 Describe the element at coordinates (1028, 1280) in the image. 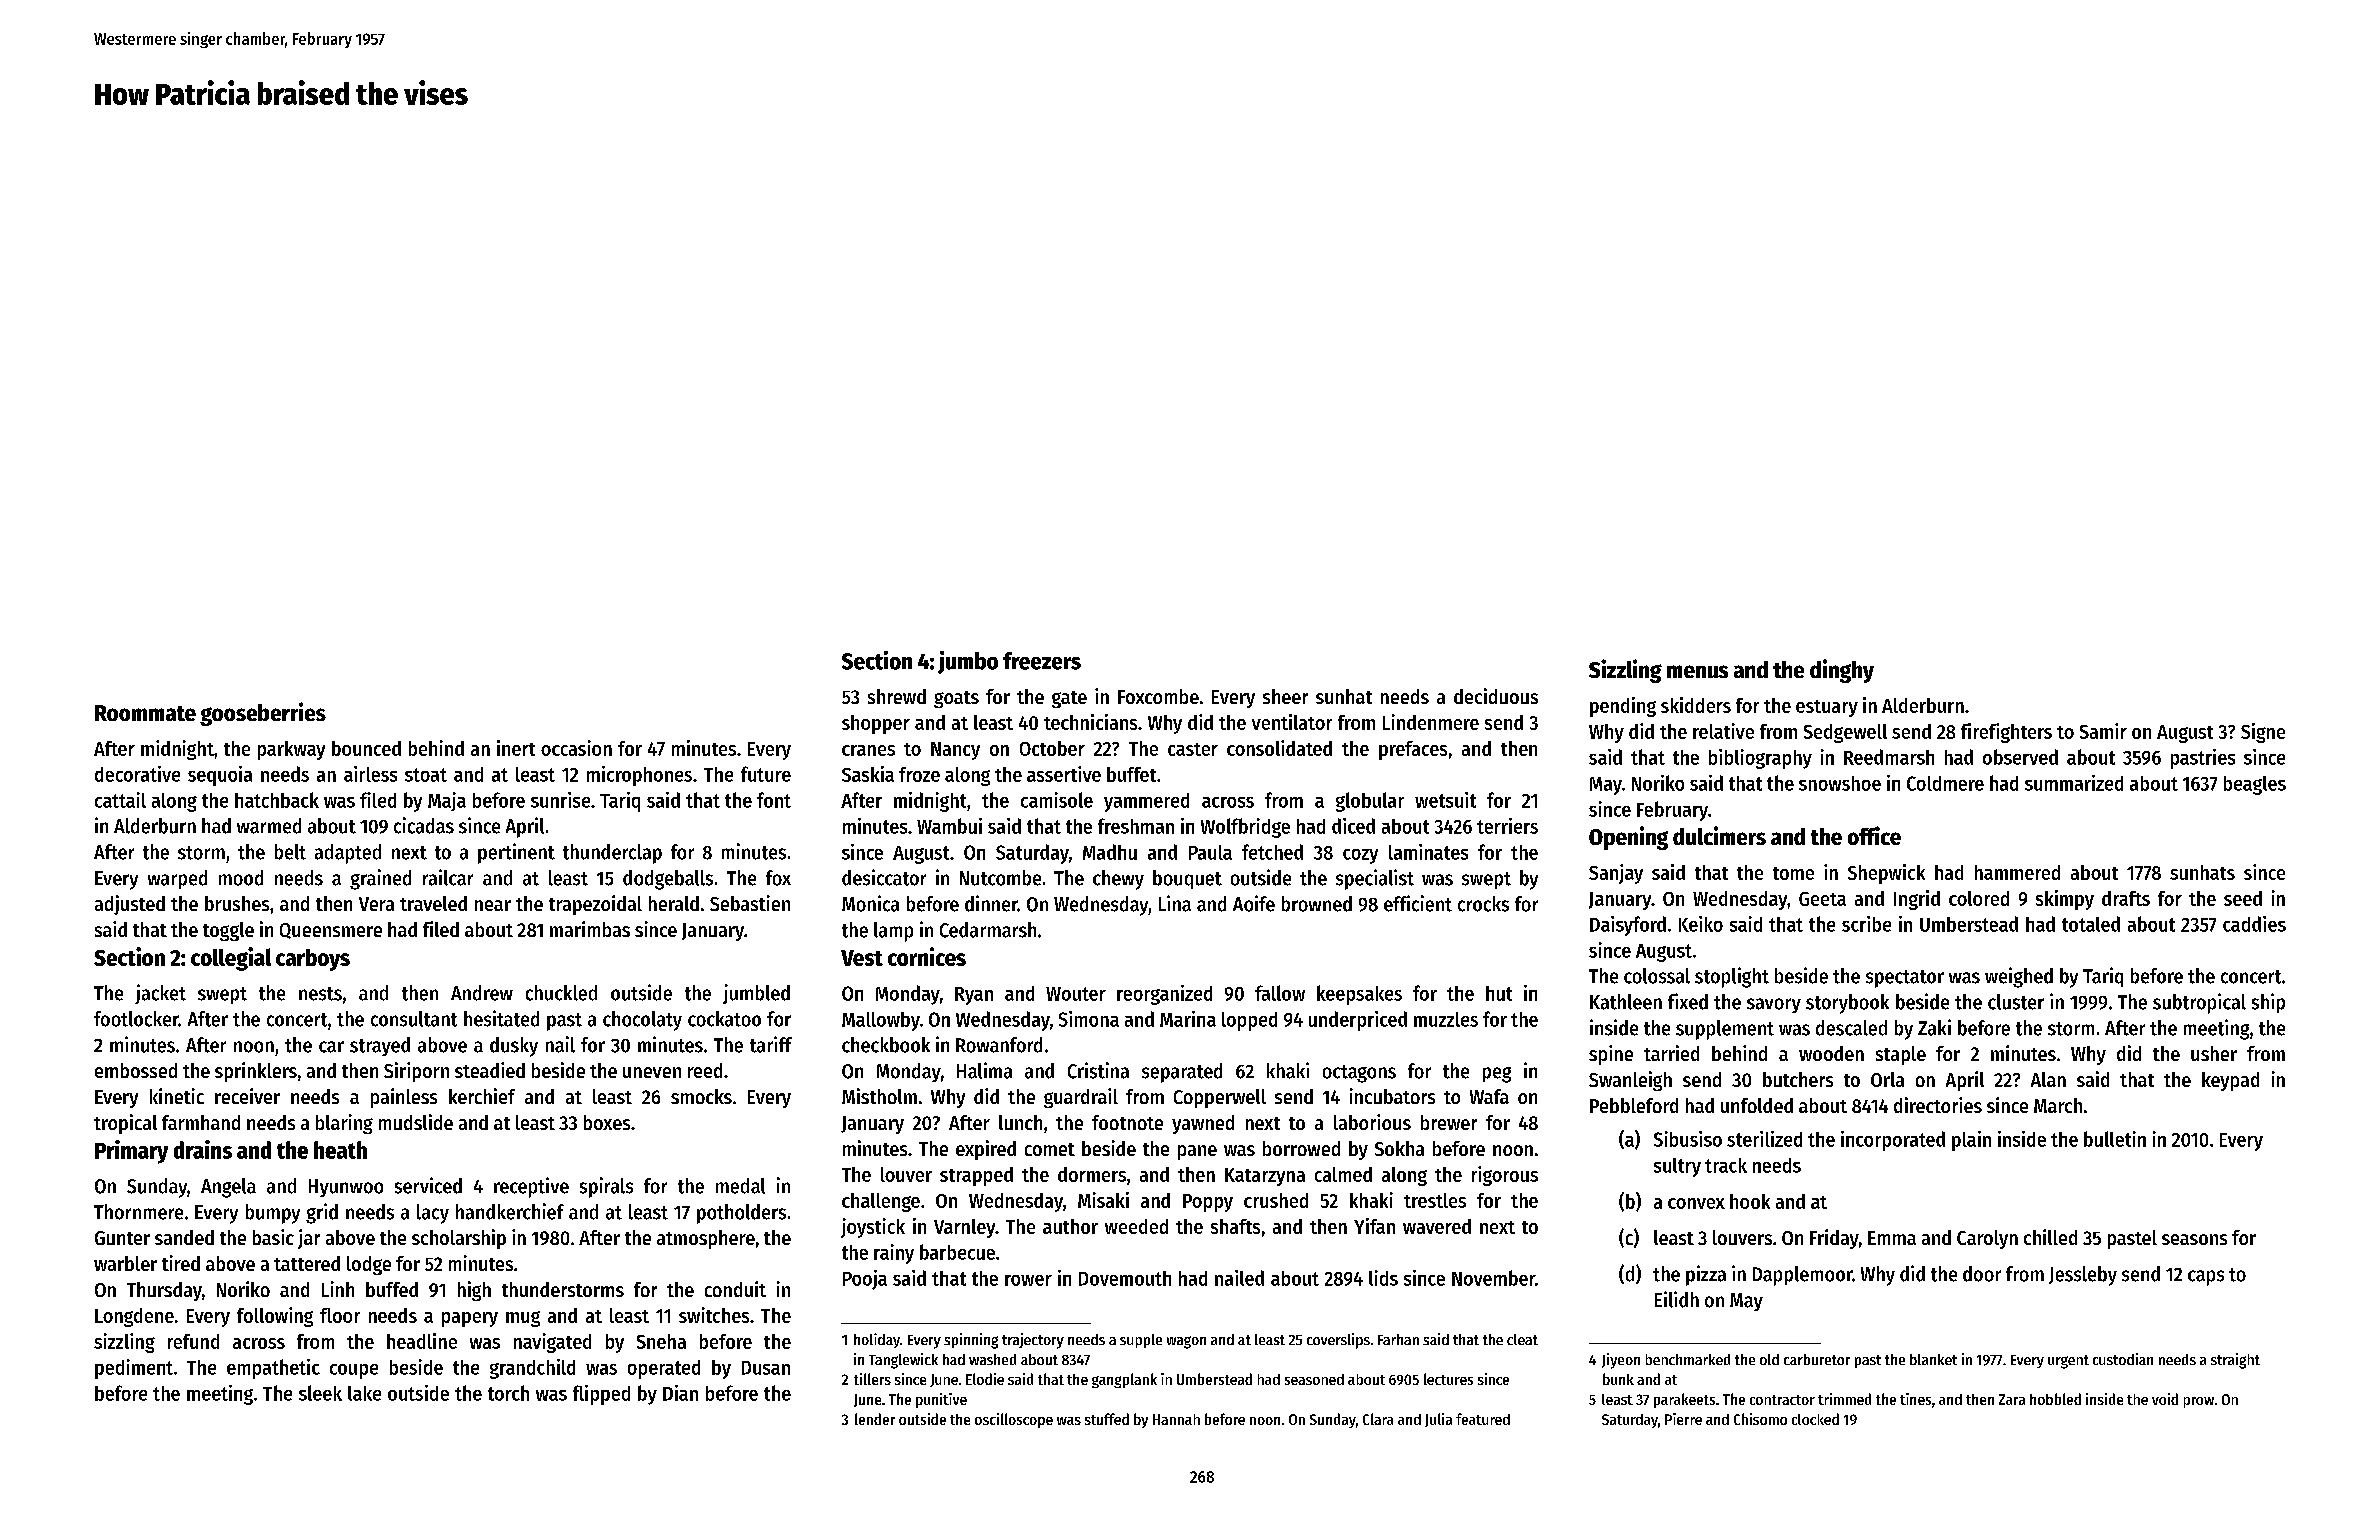

I see `rower` at that location.
